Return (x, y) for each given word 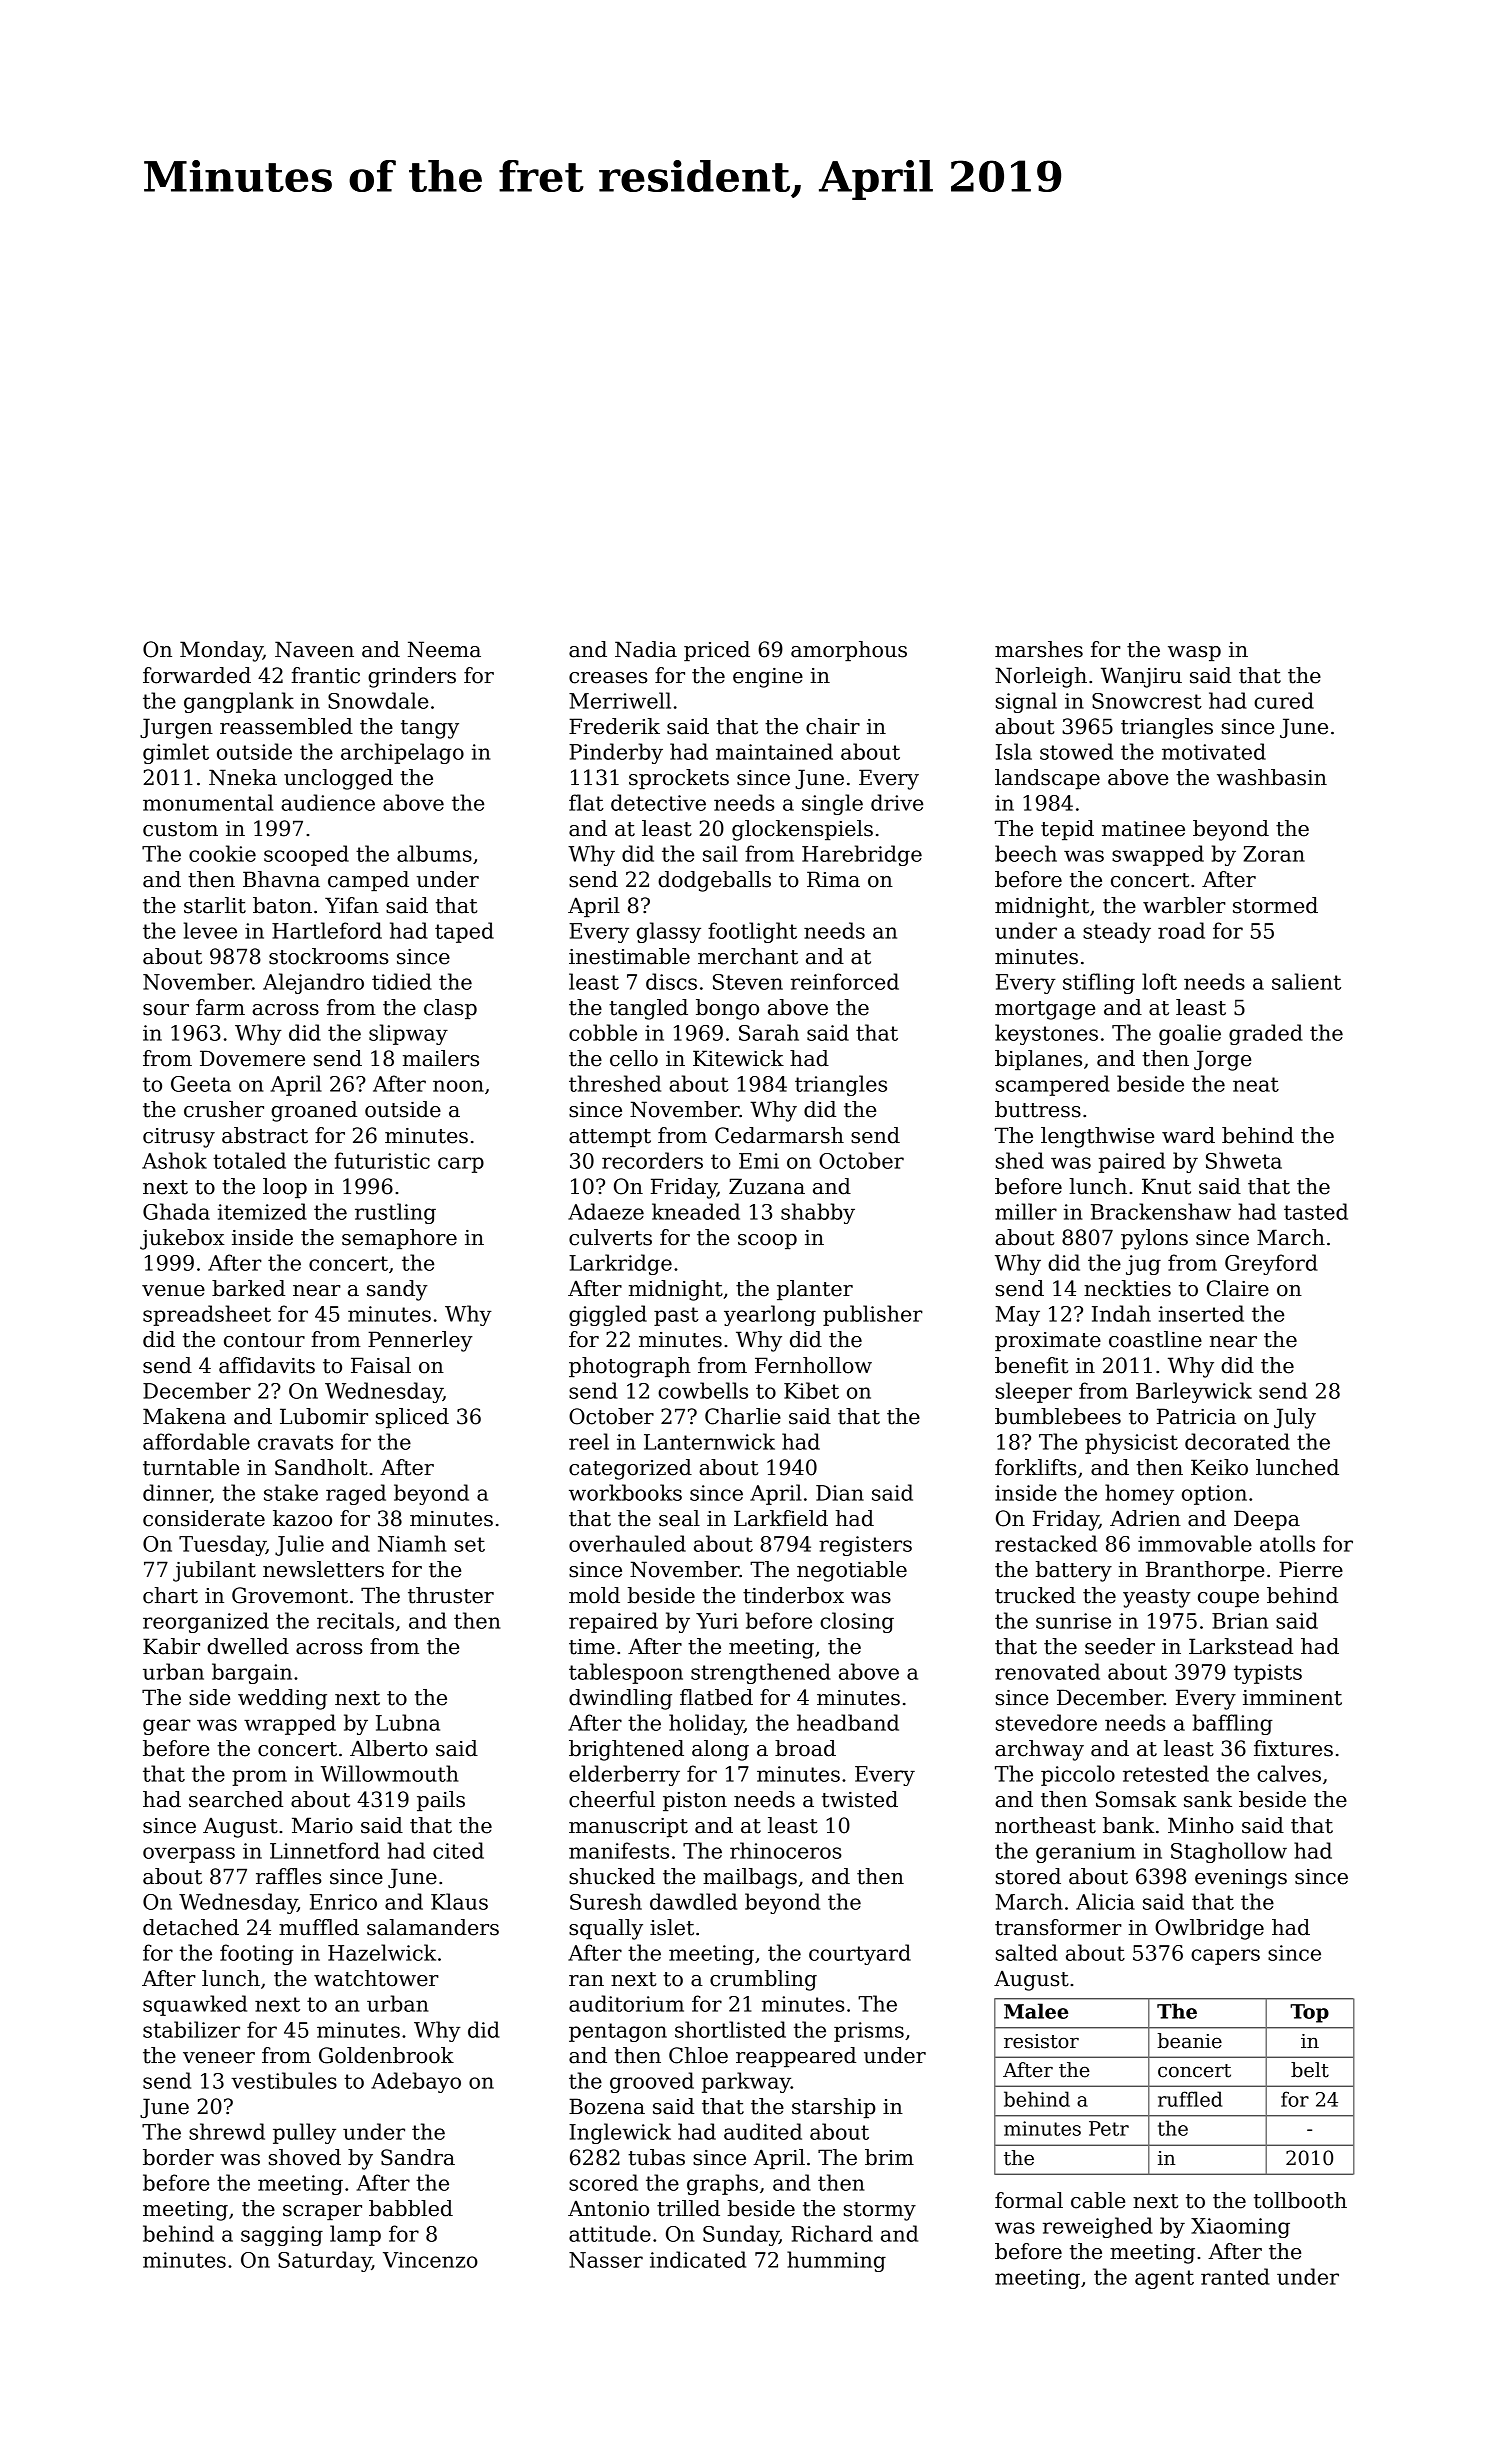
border (178, 2157)
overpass (189, 1855)
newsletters (323, 1569)
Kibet (811, 1390)
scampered (1053, 1085)
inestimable (629, 956)
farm (220, 1007)
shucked (612, 1876)
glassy (669, 932)
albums (434, 853)
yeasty (1157, 1598)
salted (1027, 1952)
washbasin (1272, 777)
